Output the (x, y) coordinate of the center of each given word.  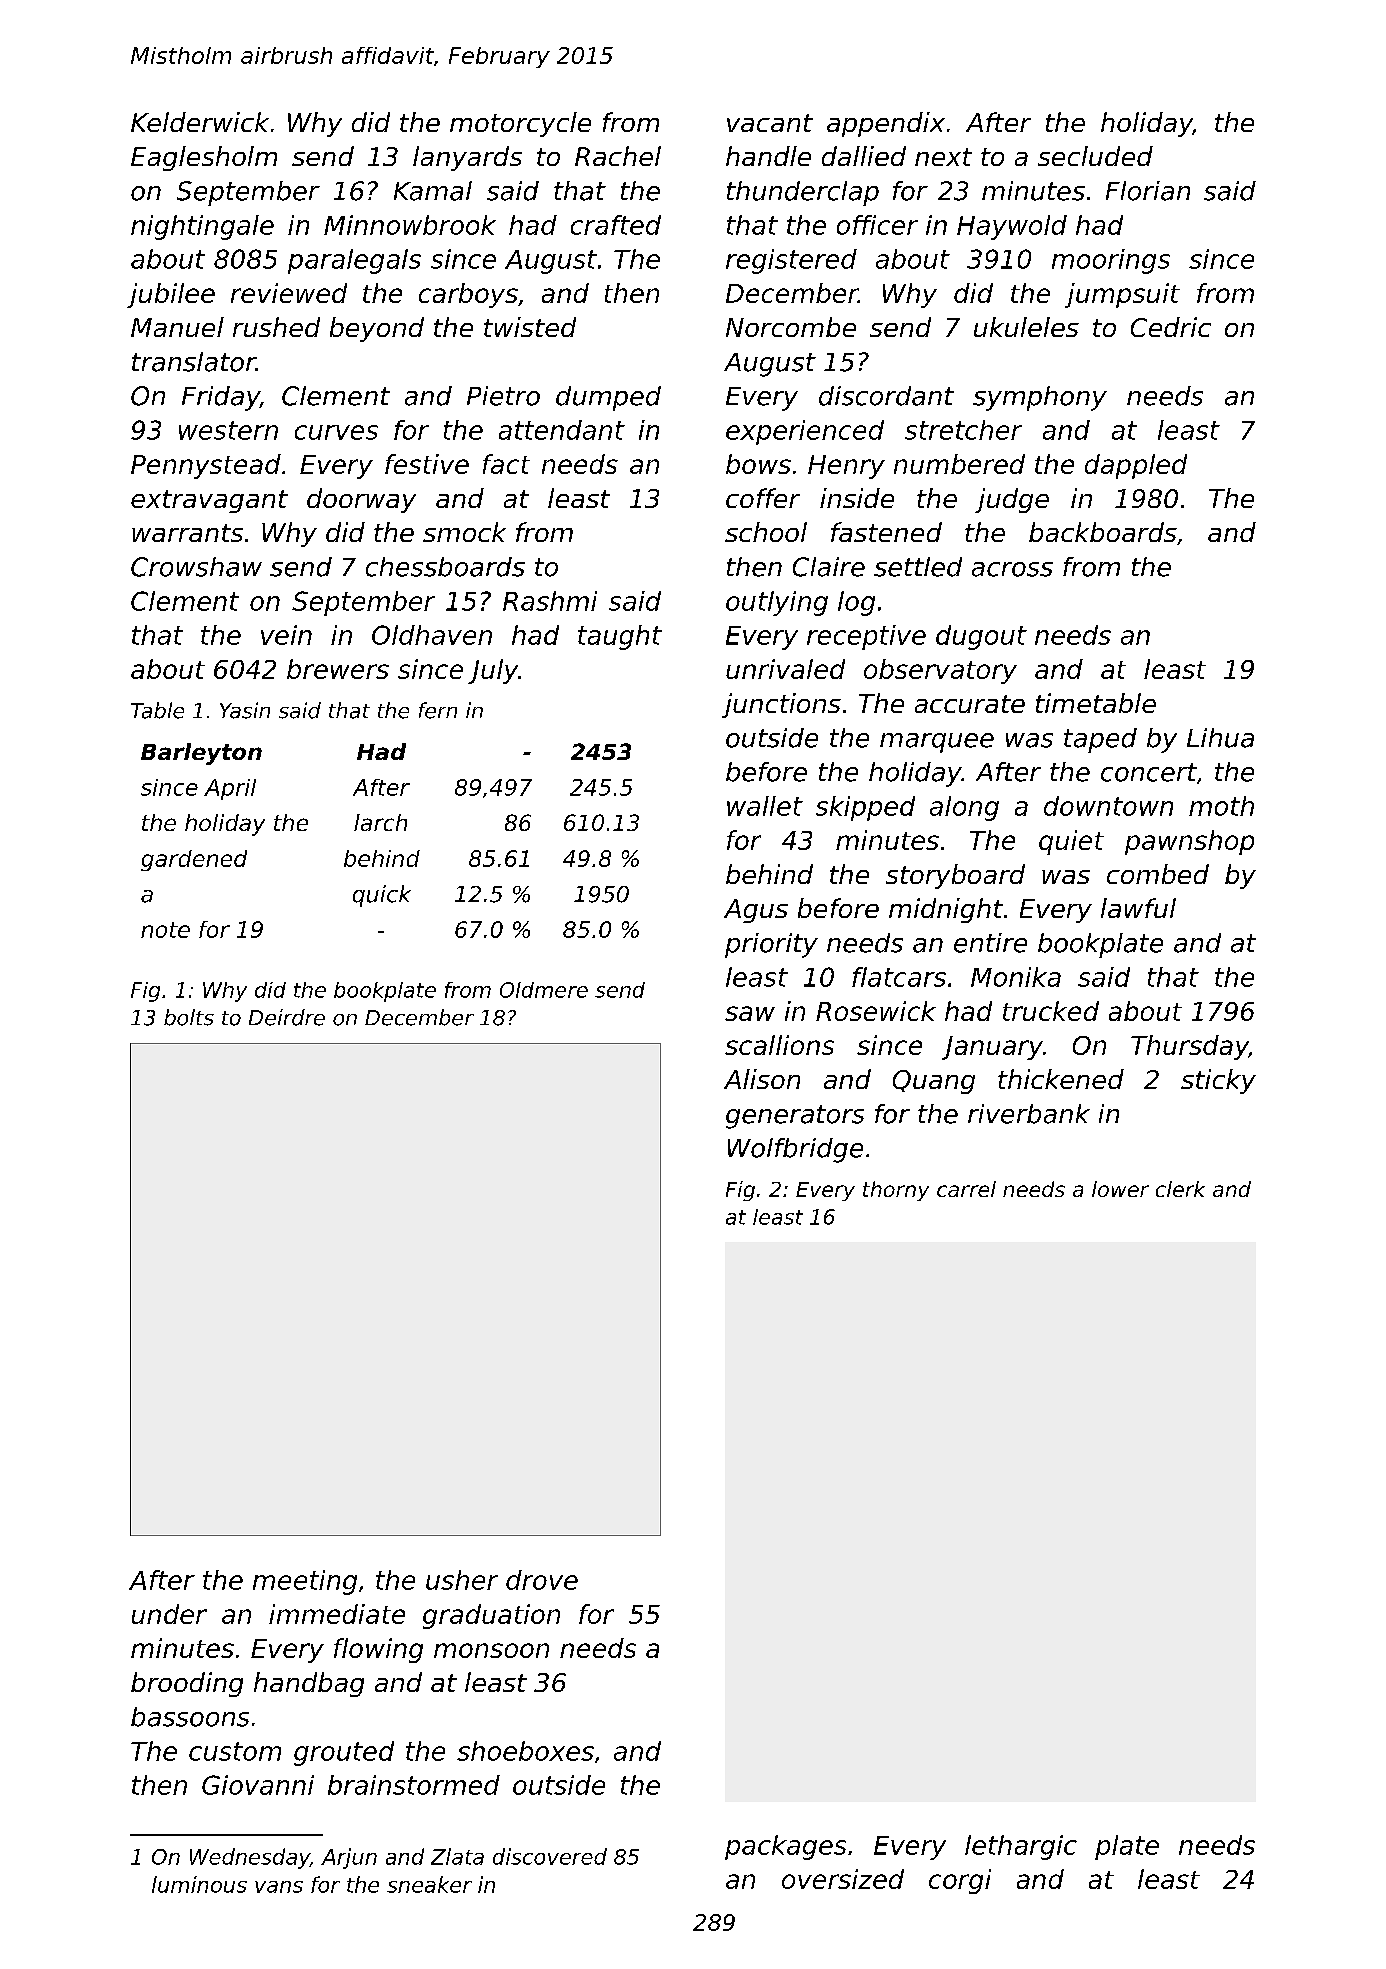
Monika (1016, 977)
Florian (1148, 191)
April (230, 789)
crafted (616, 225)
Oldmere (544, 990)
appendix (886, 124)
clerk (1180, 1189)
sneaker (429, 1884)
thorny (896, 1191)
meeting (305, 1582)
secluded (1095, 156)
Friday (221, 398)
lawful (1138, 908)
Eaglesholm (204, 158)
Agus (756, 911)
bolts (189, 1017)
